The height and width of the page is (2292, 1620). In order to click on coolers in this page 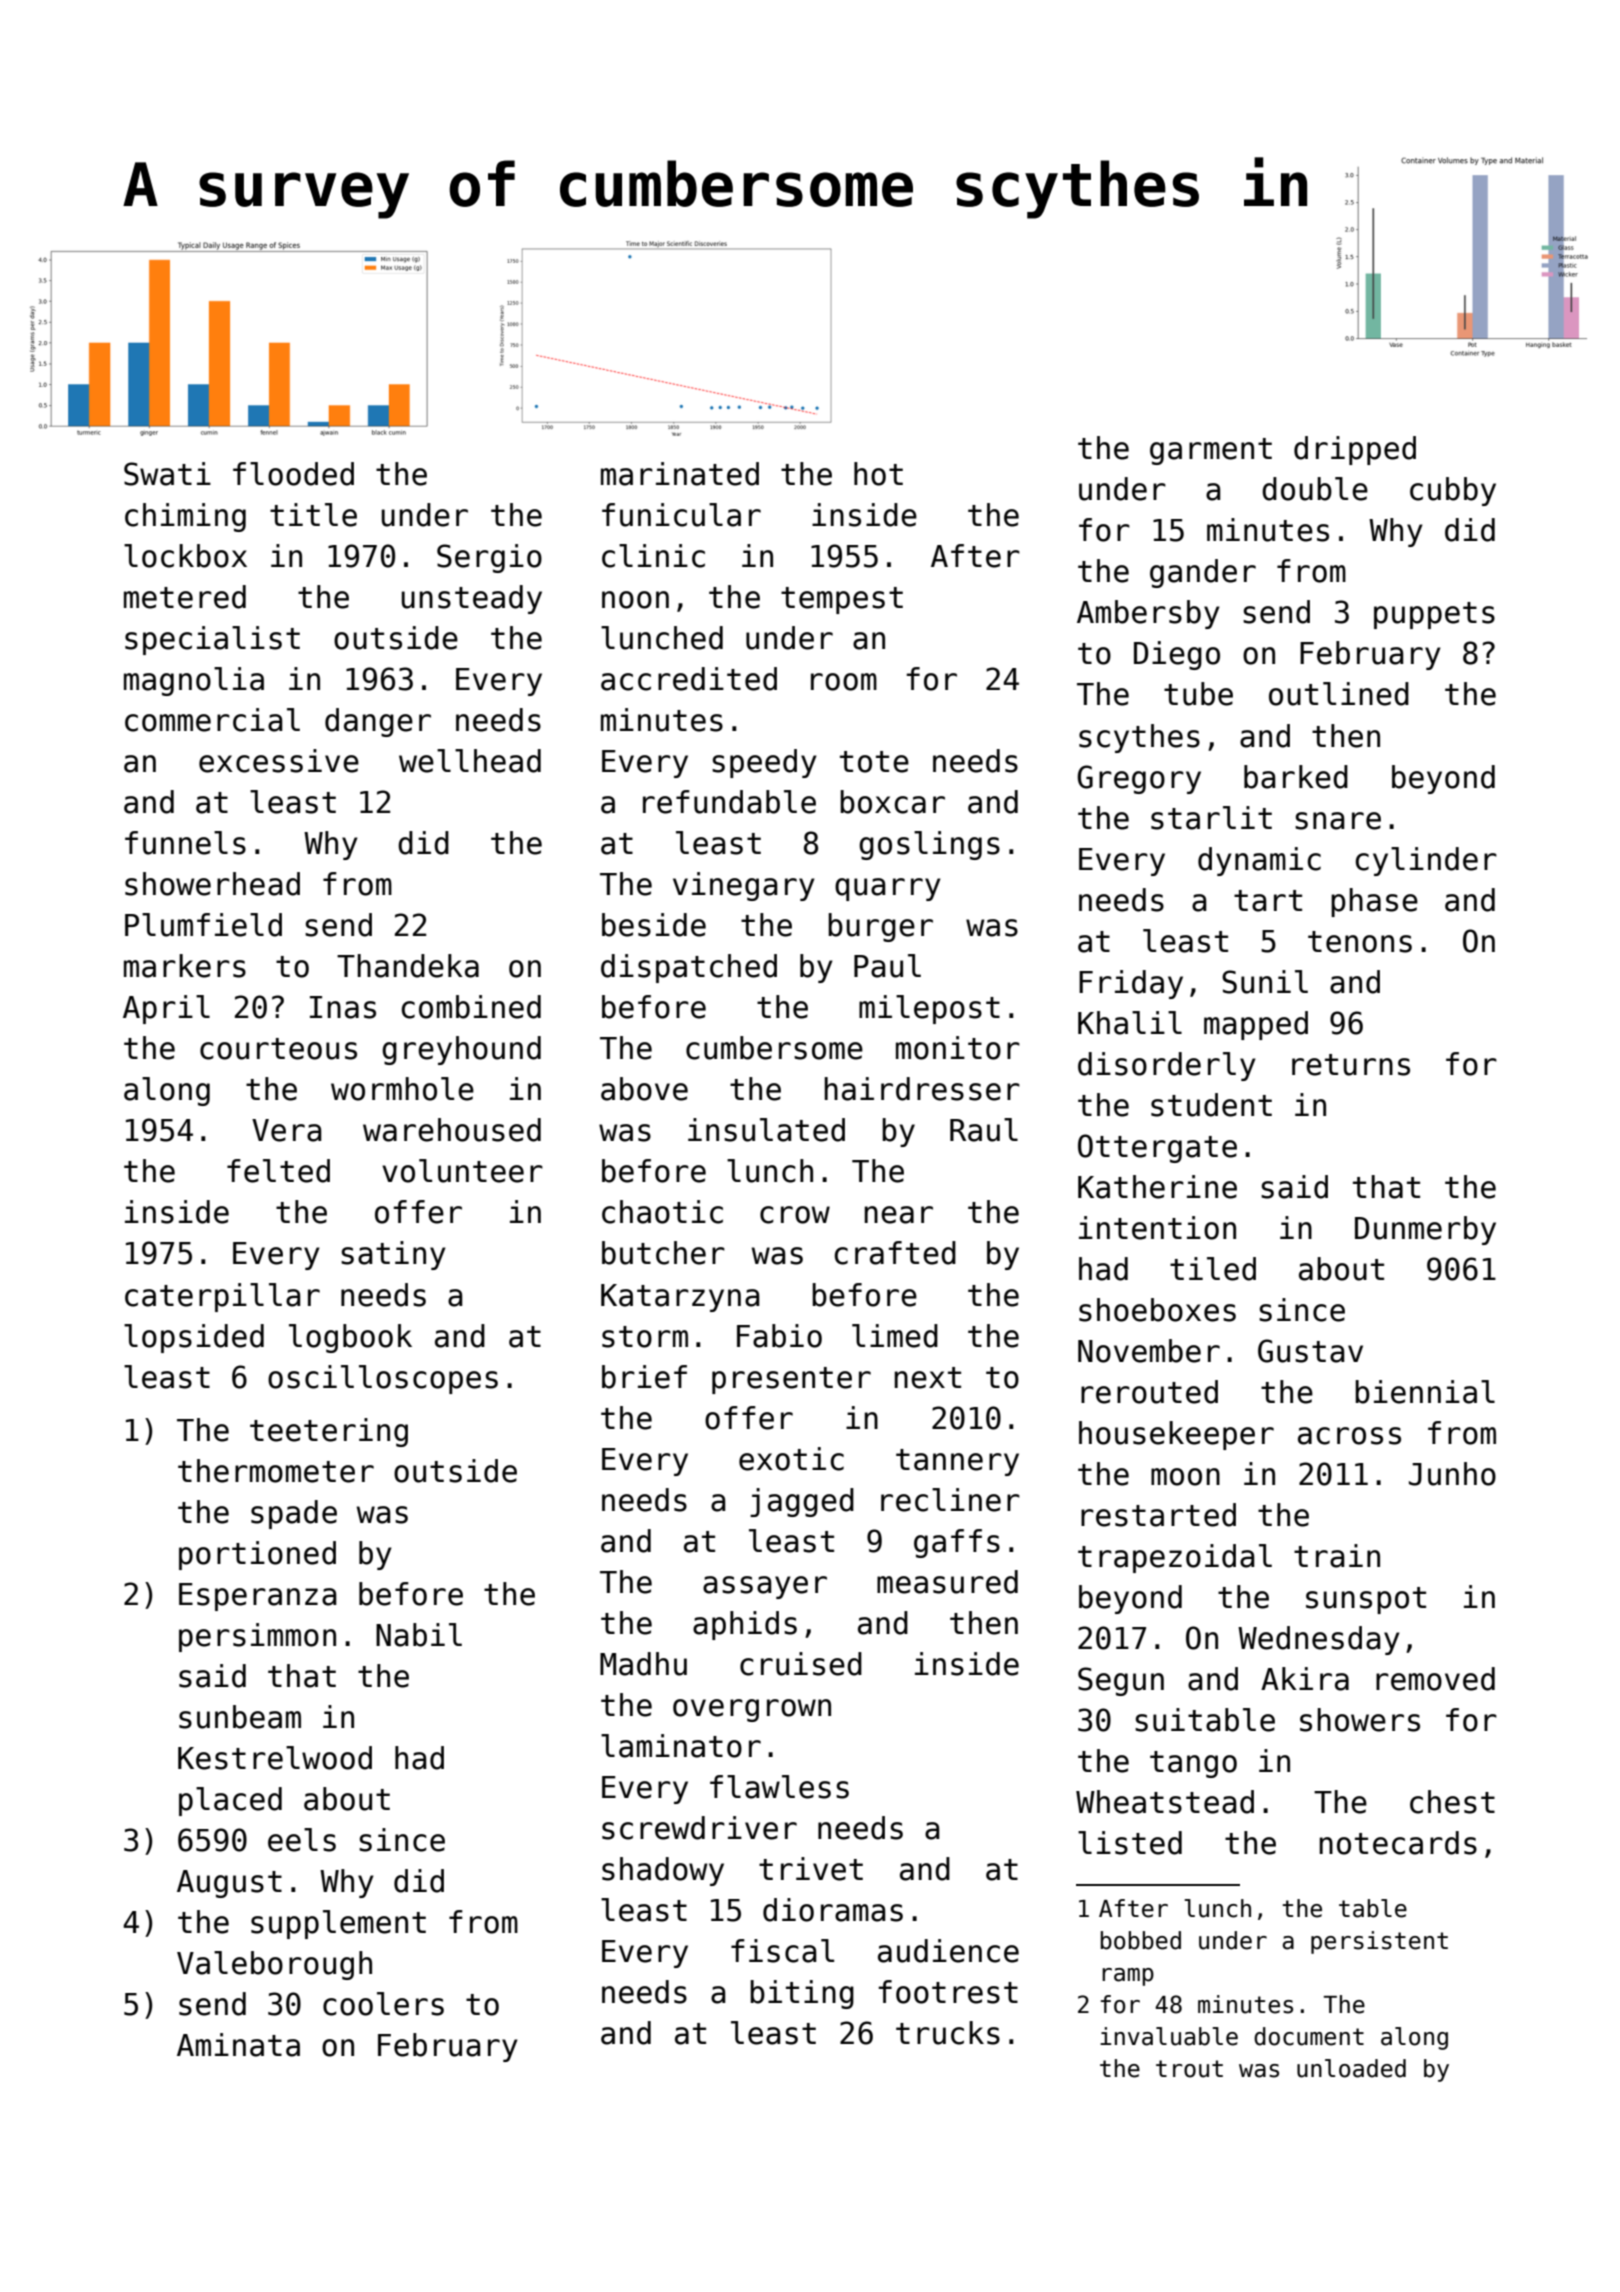, I will do `click(383, 2004)`.
